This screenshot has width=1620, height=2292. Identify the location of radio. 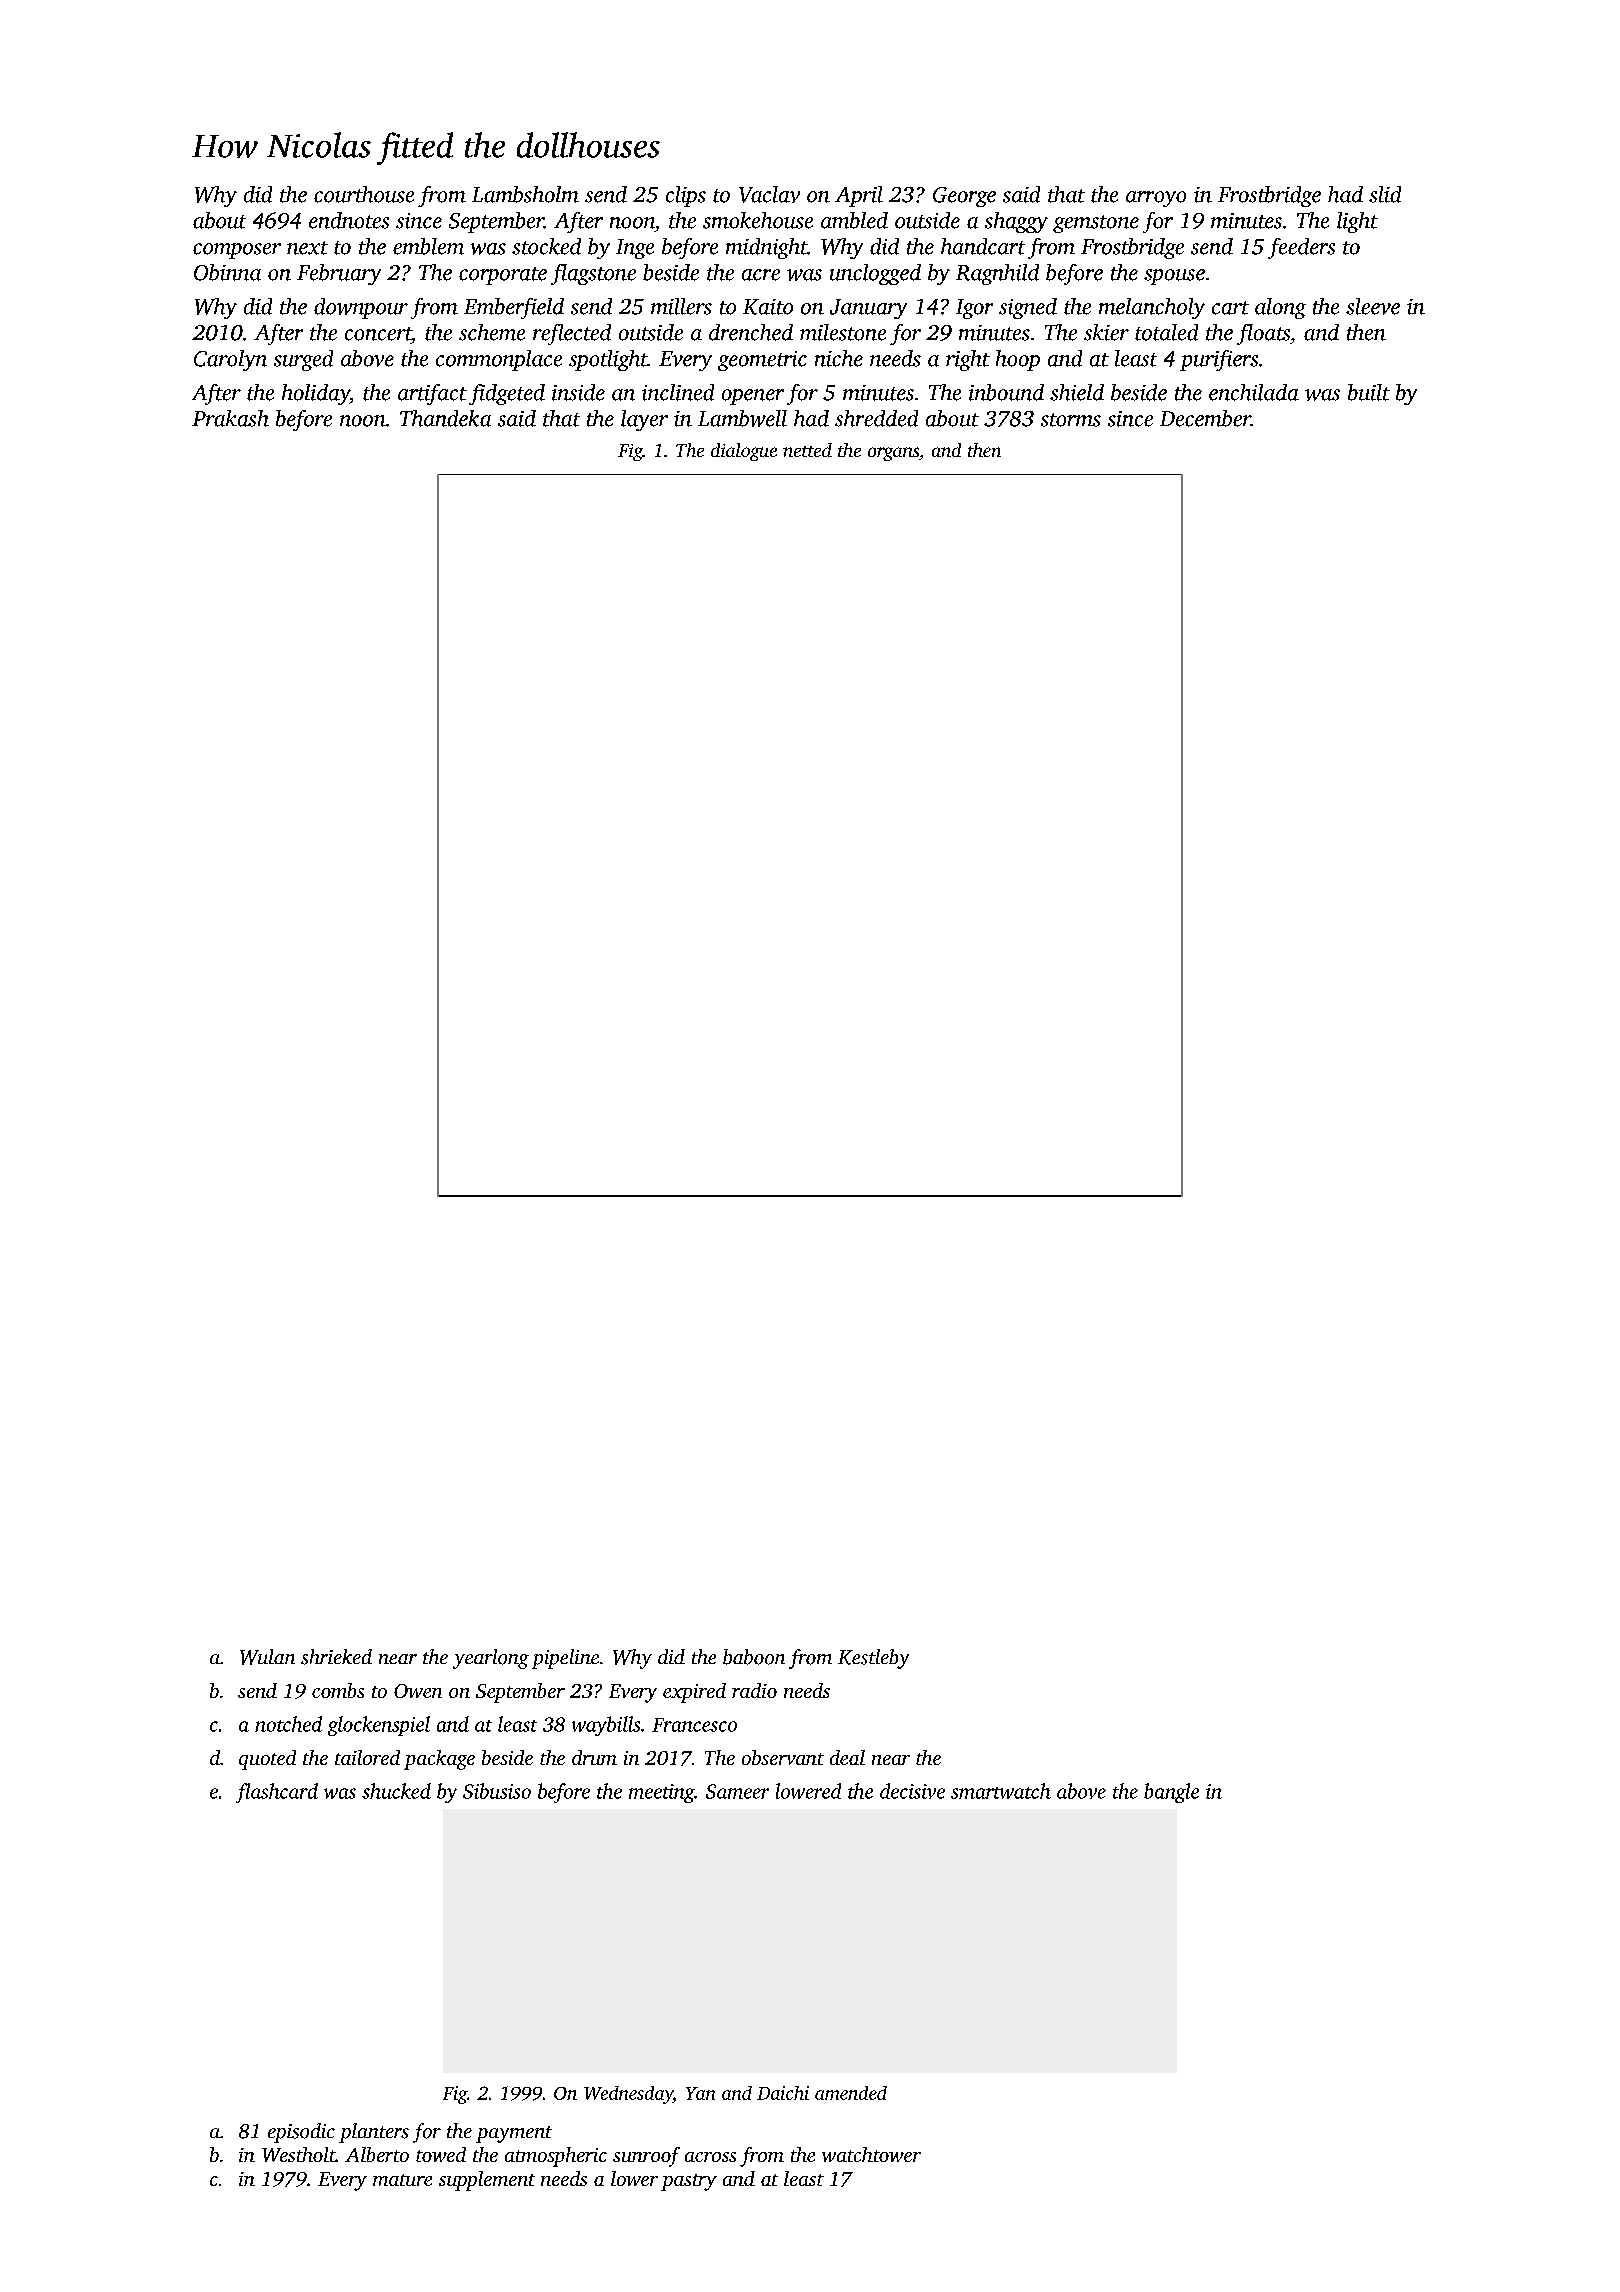
(754, 1690).
